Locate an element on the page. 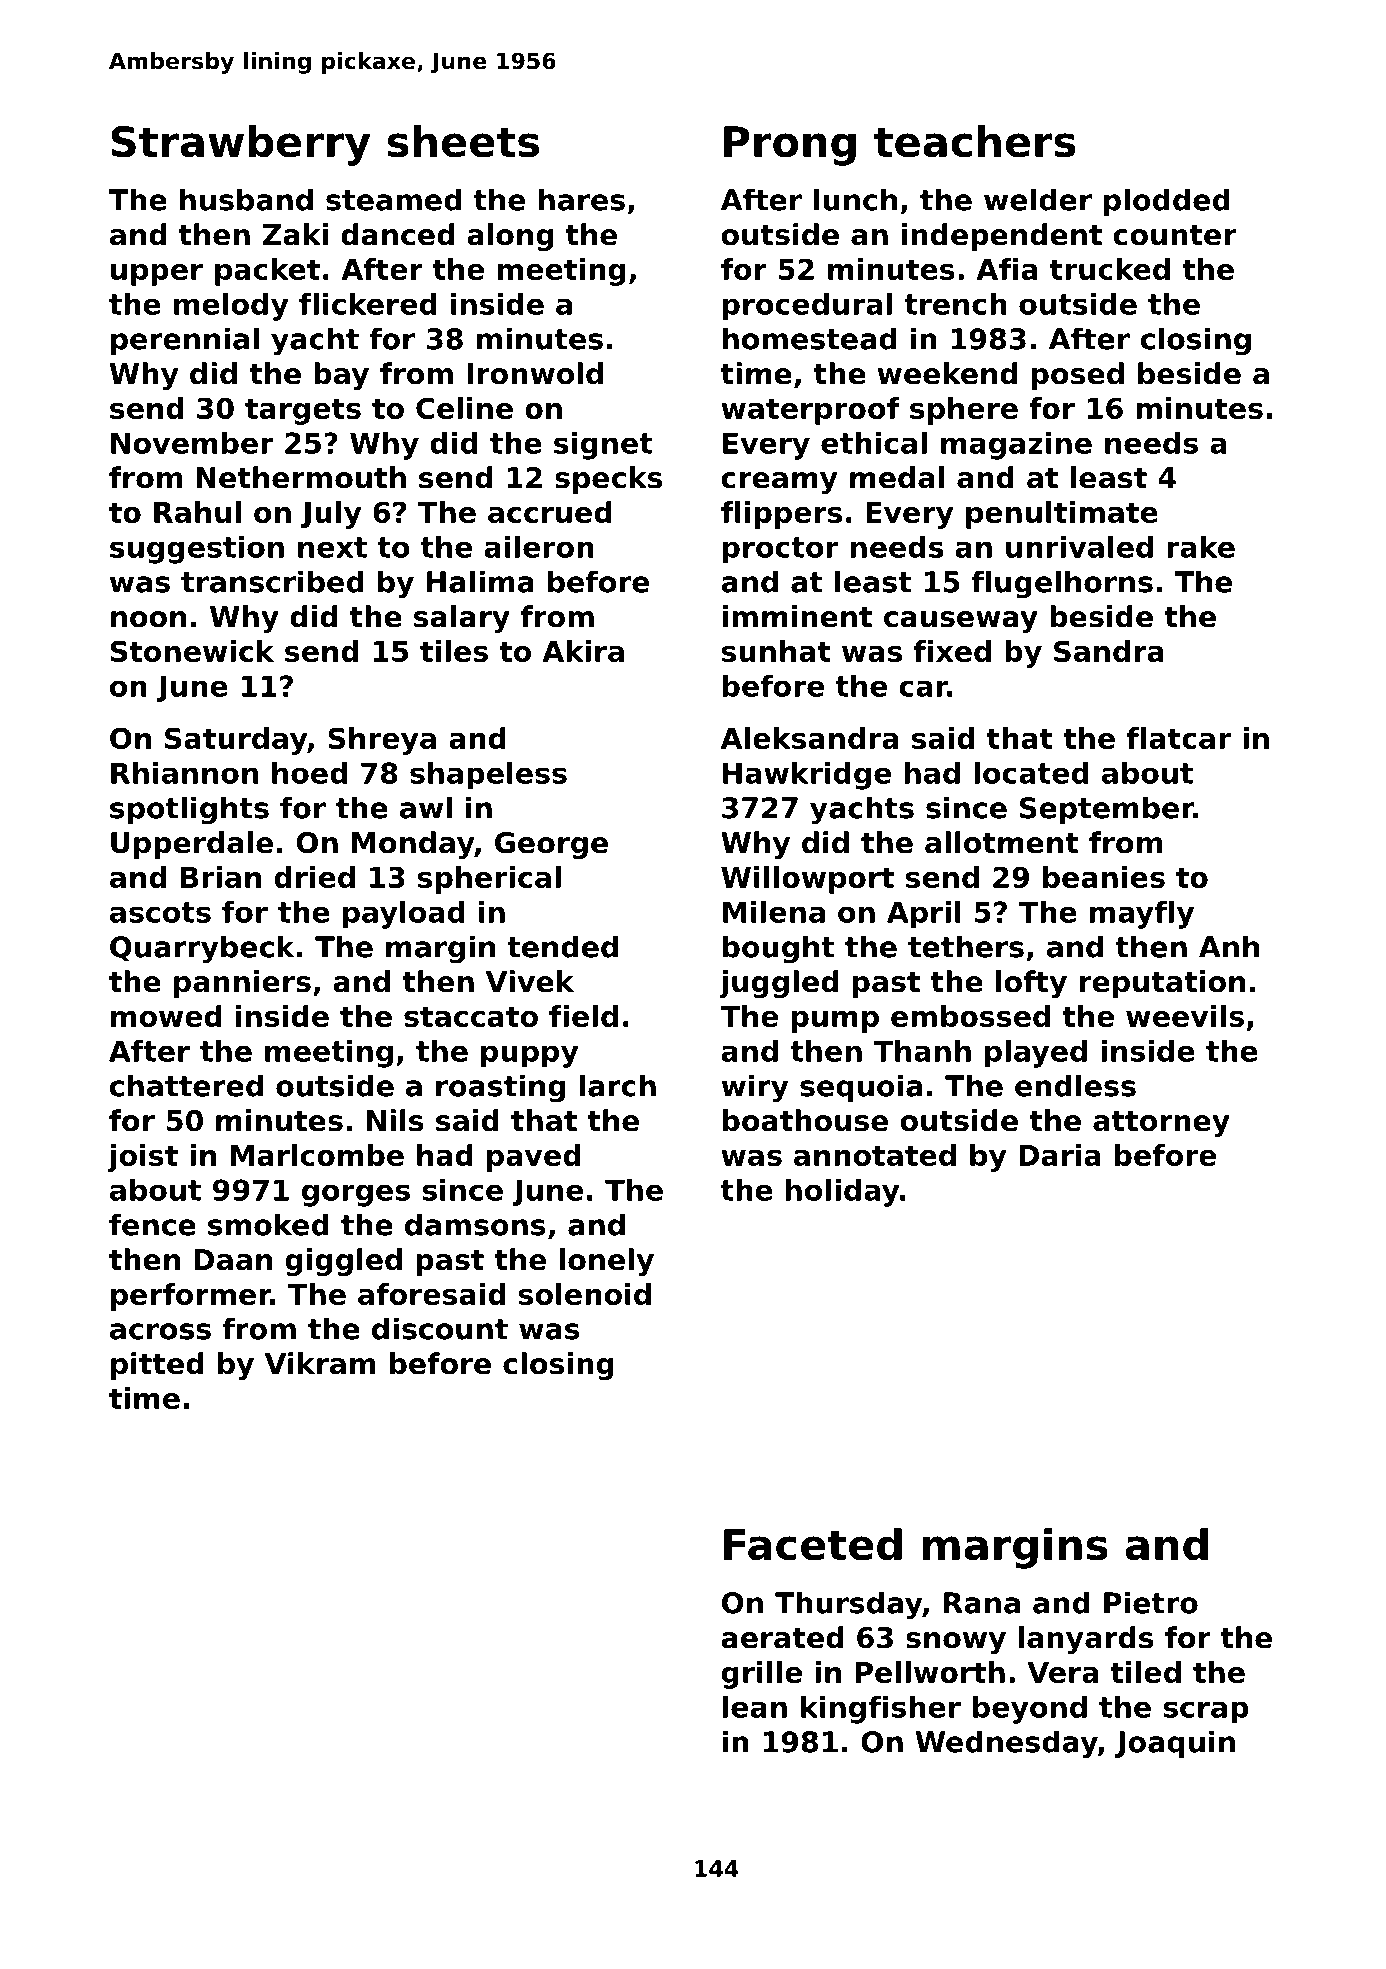  ethical is located at coordinates (874, 443).
